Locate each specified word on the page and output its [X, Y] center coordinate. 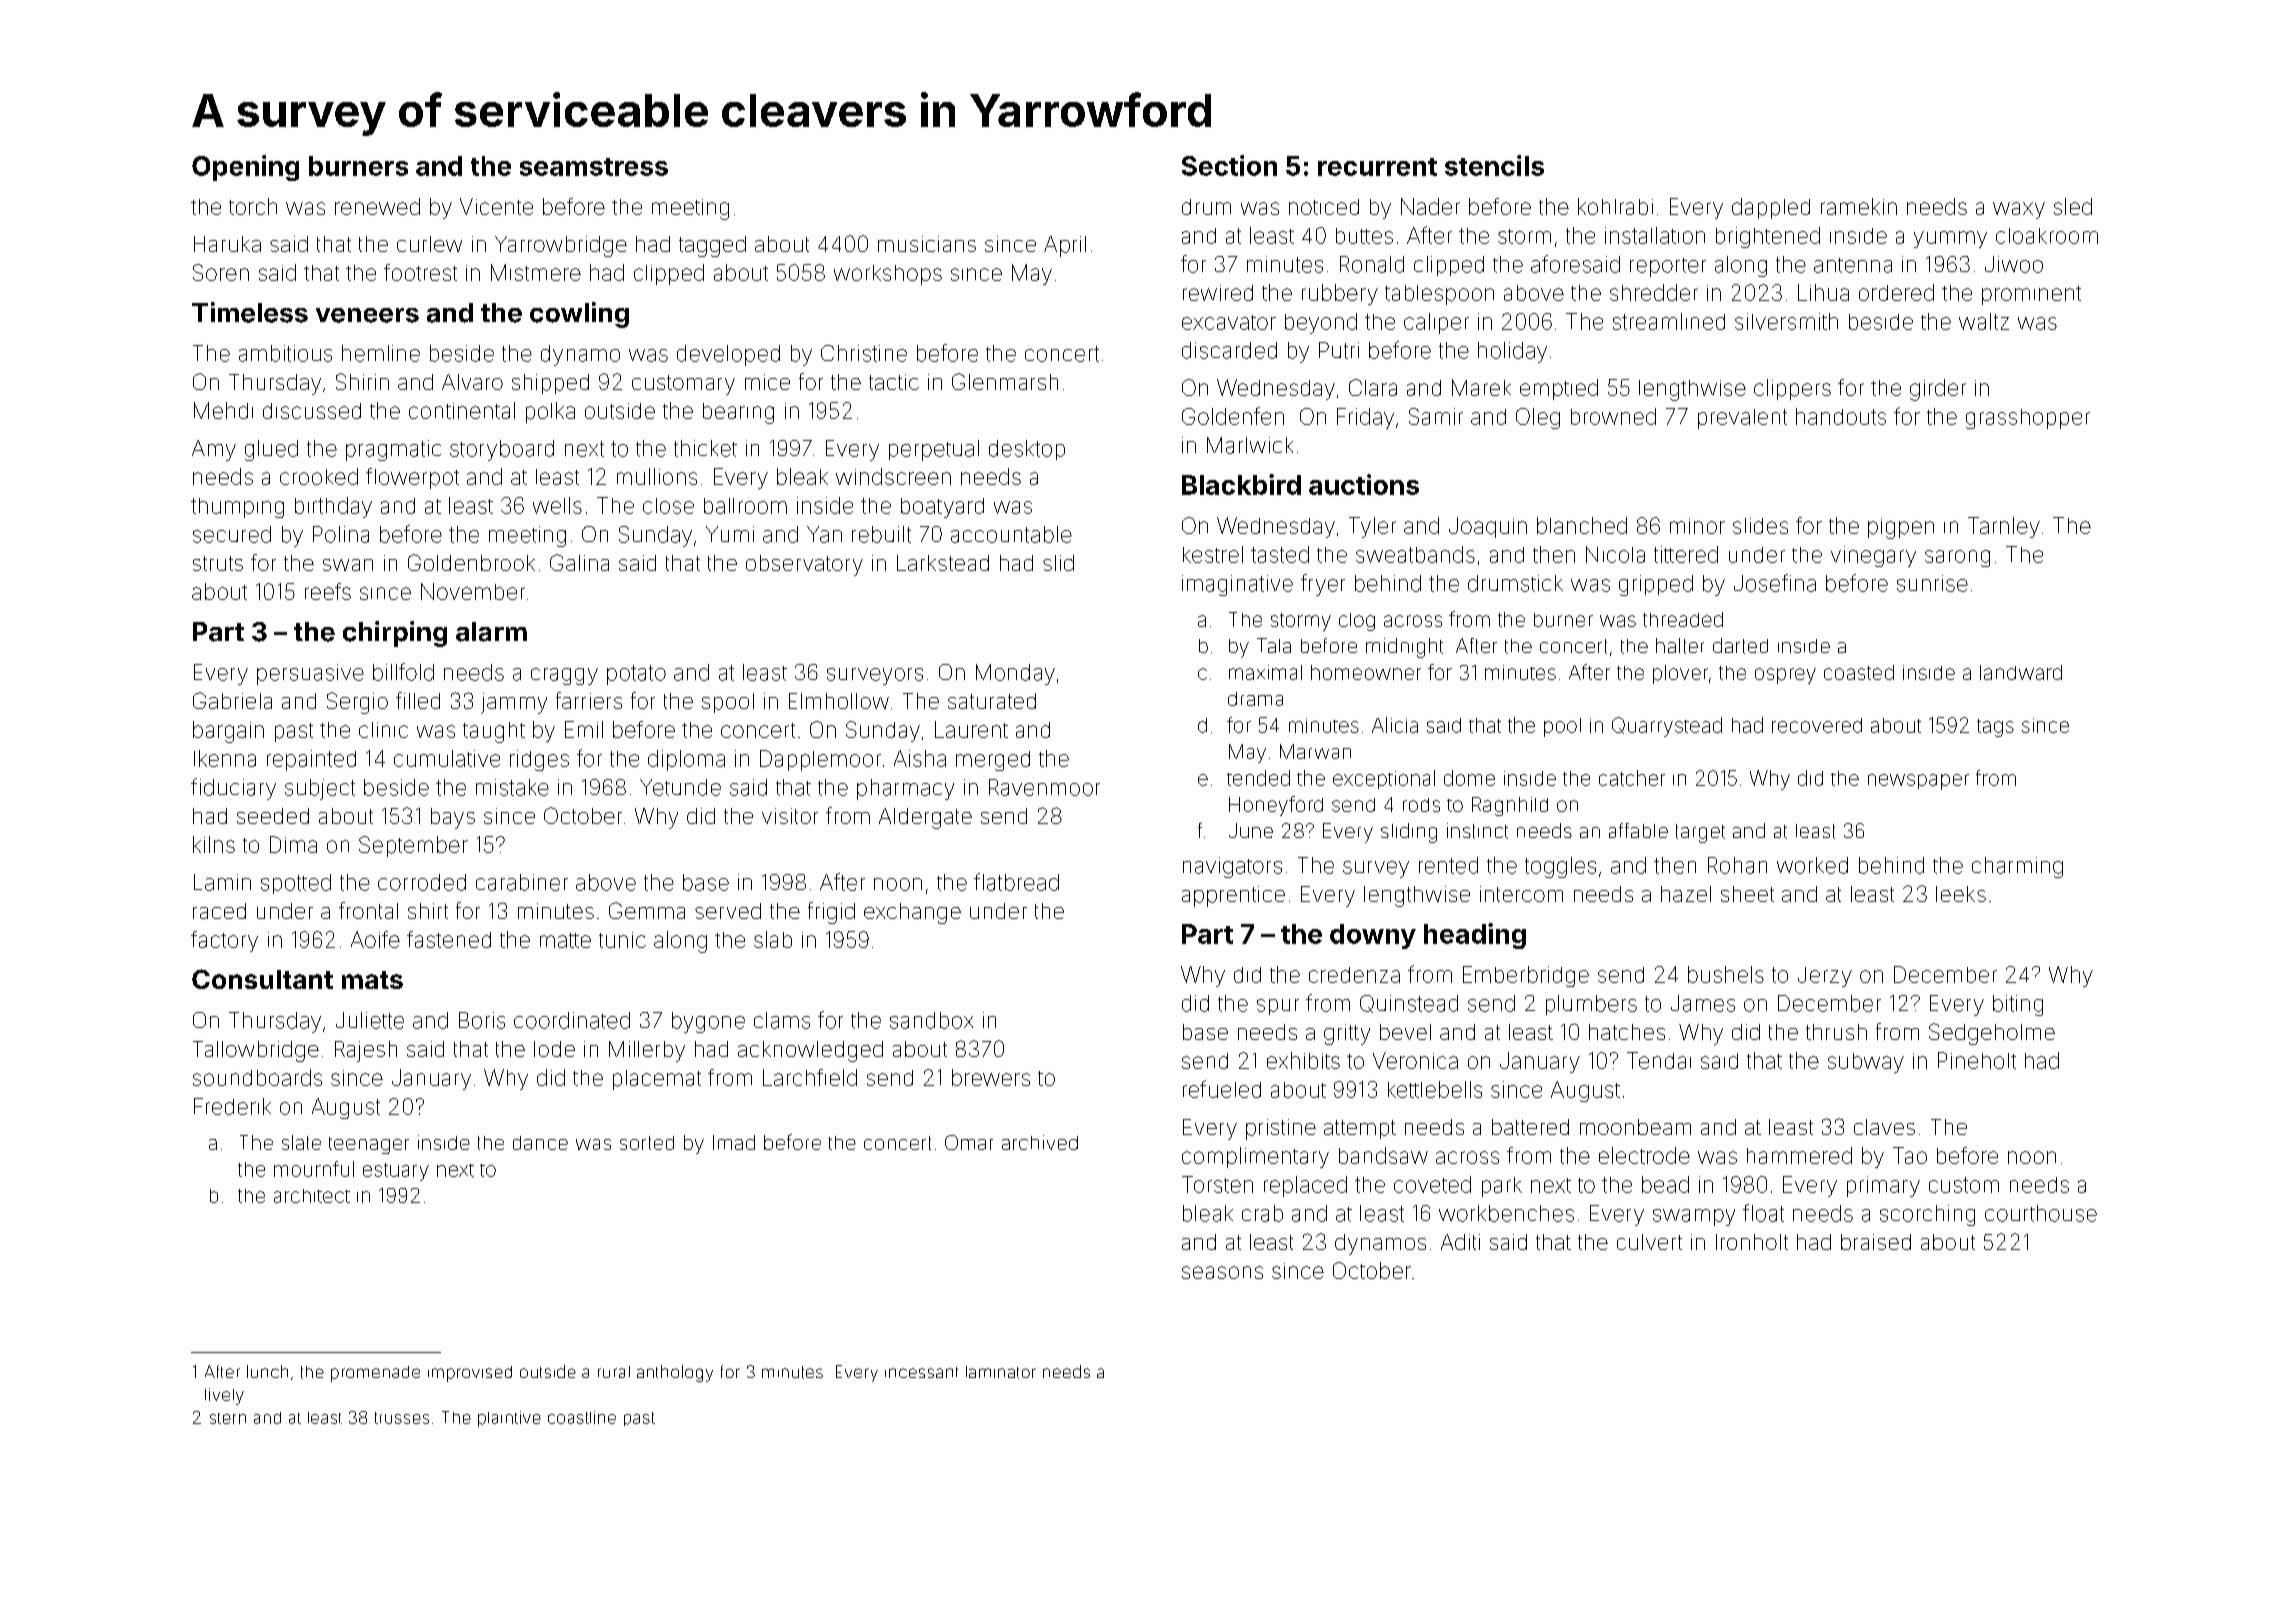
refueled [1222, 1089]
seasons [1222, 1272]
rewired [1218, 293]
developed [728, 355]
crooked [319, 476]
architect [312, 1196]
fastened [449, 939]
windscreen [893, 476]
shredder [1654, 292]
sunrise [1932, 583]
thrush [1836, 1032]
